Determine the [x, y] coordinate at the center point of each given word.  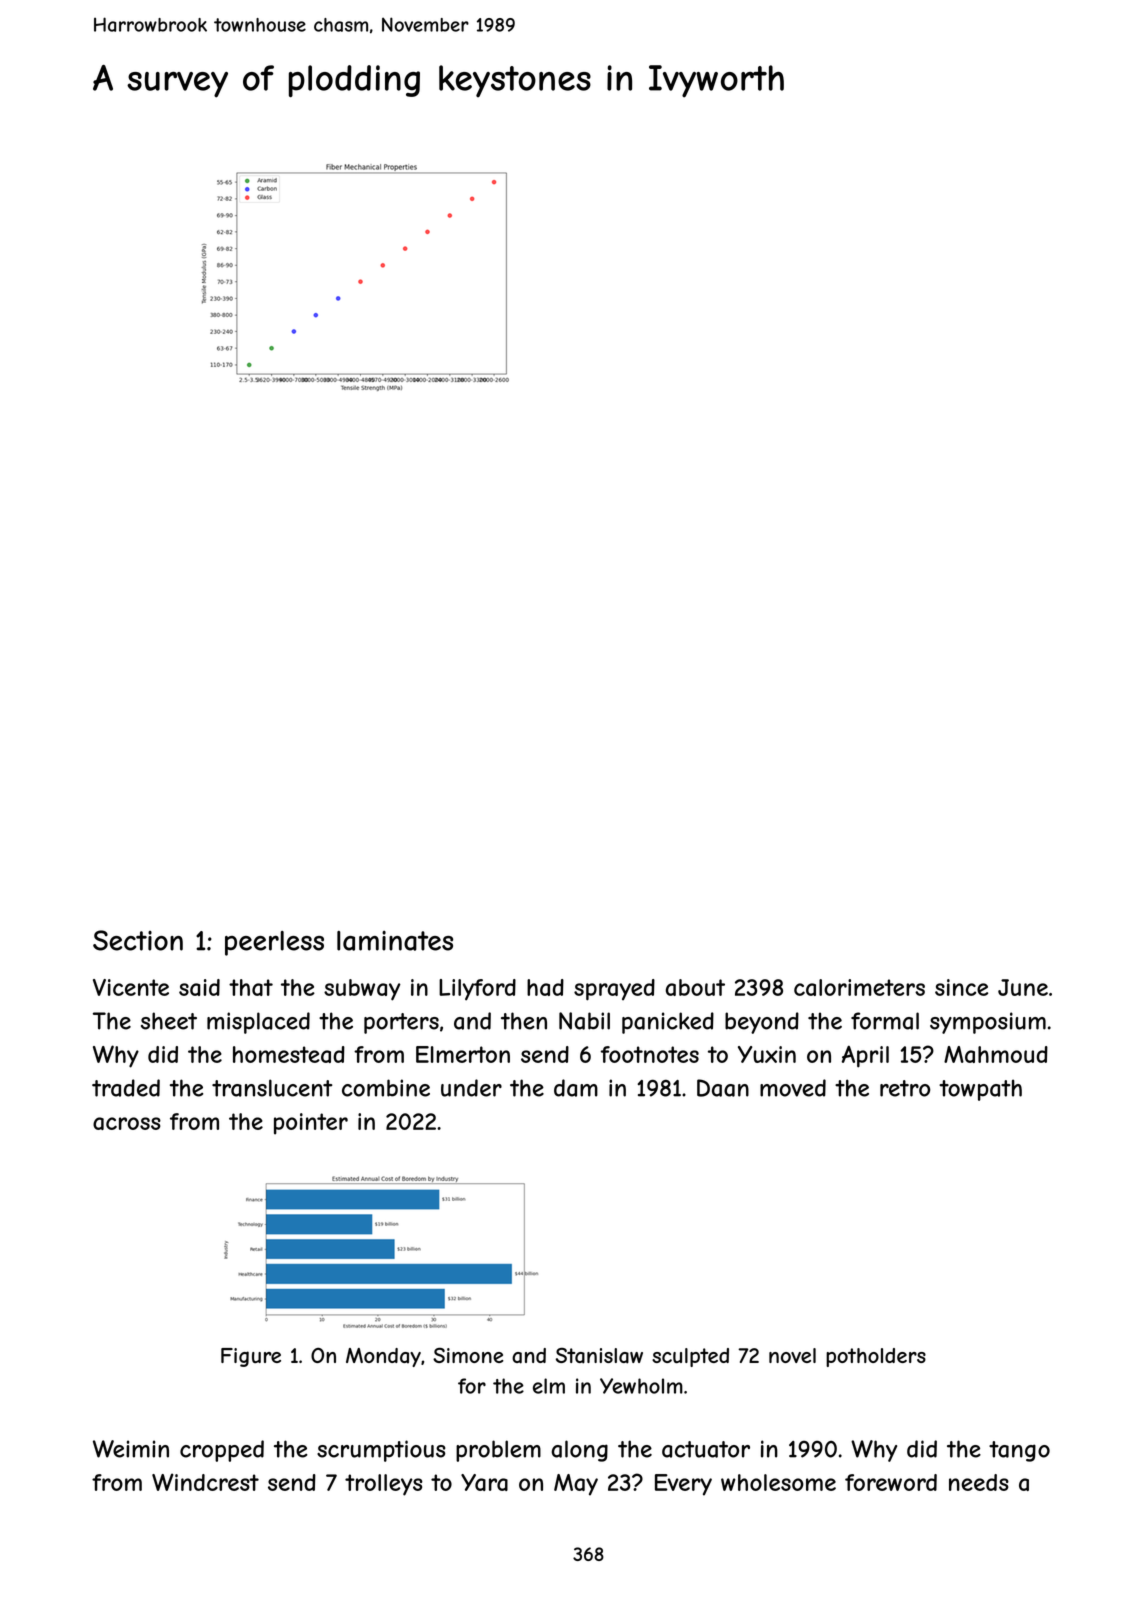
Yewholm [641, 1386]
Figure [251, 1357]
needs [979, 1482]
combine [386, 1088]
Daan [723, 1088]
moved [793, 1088]
